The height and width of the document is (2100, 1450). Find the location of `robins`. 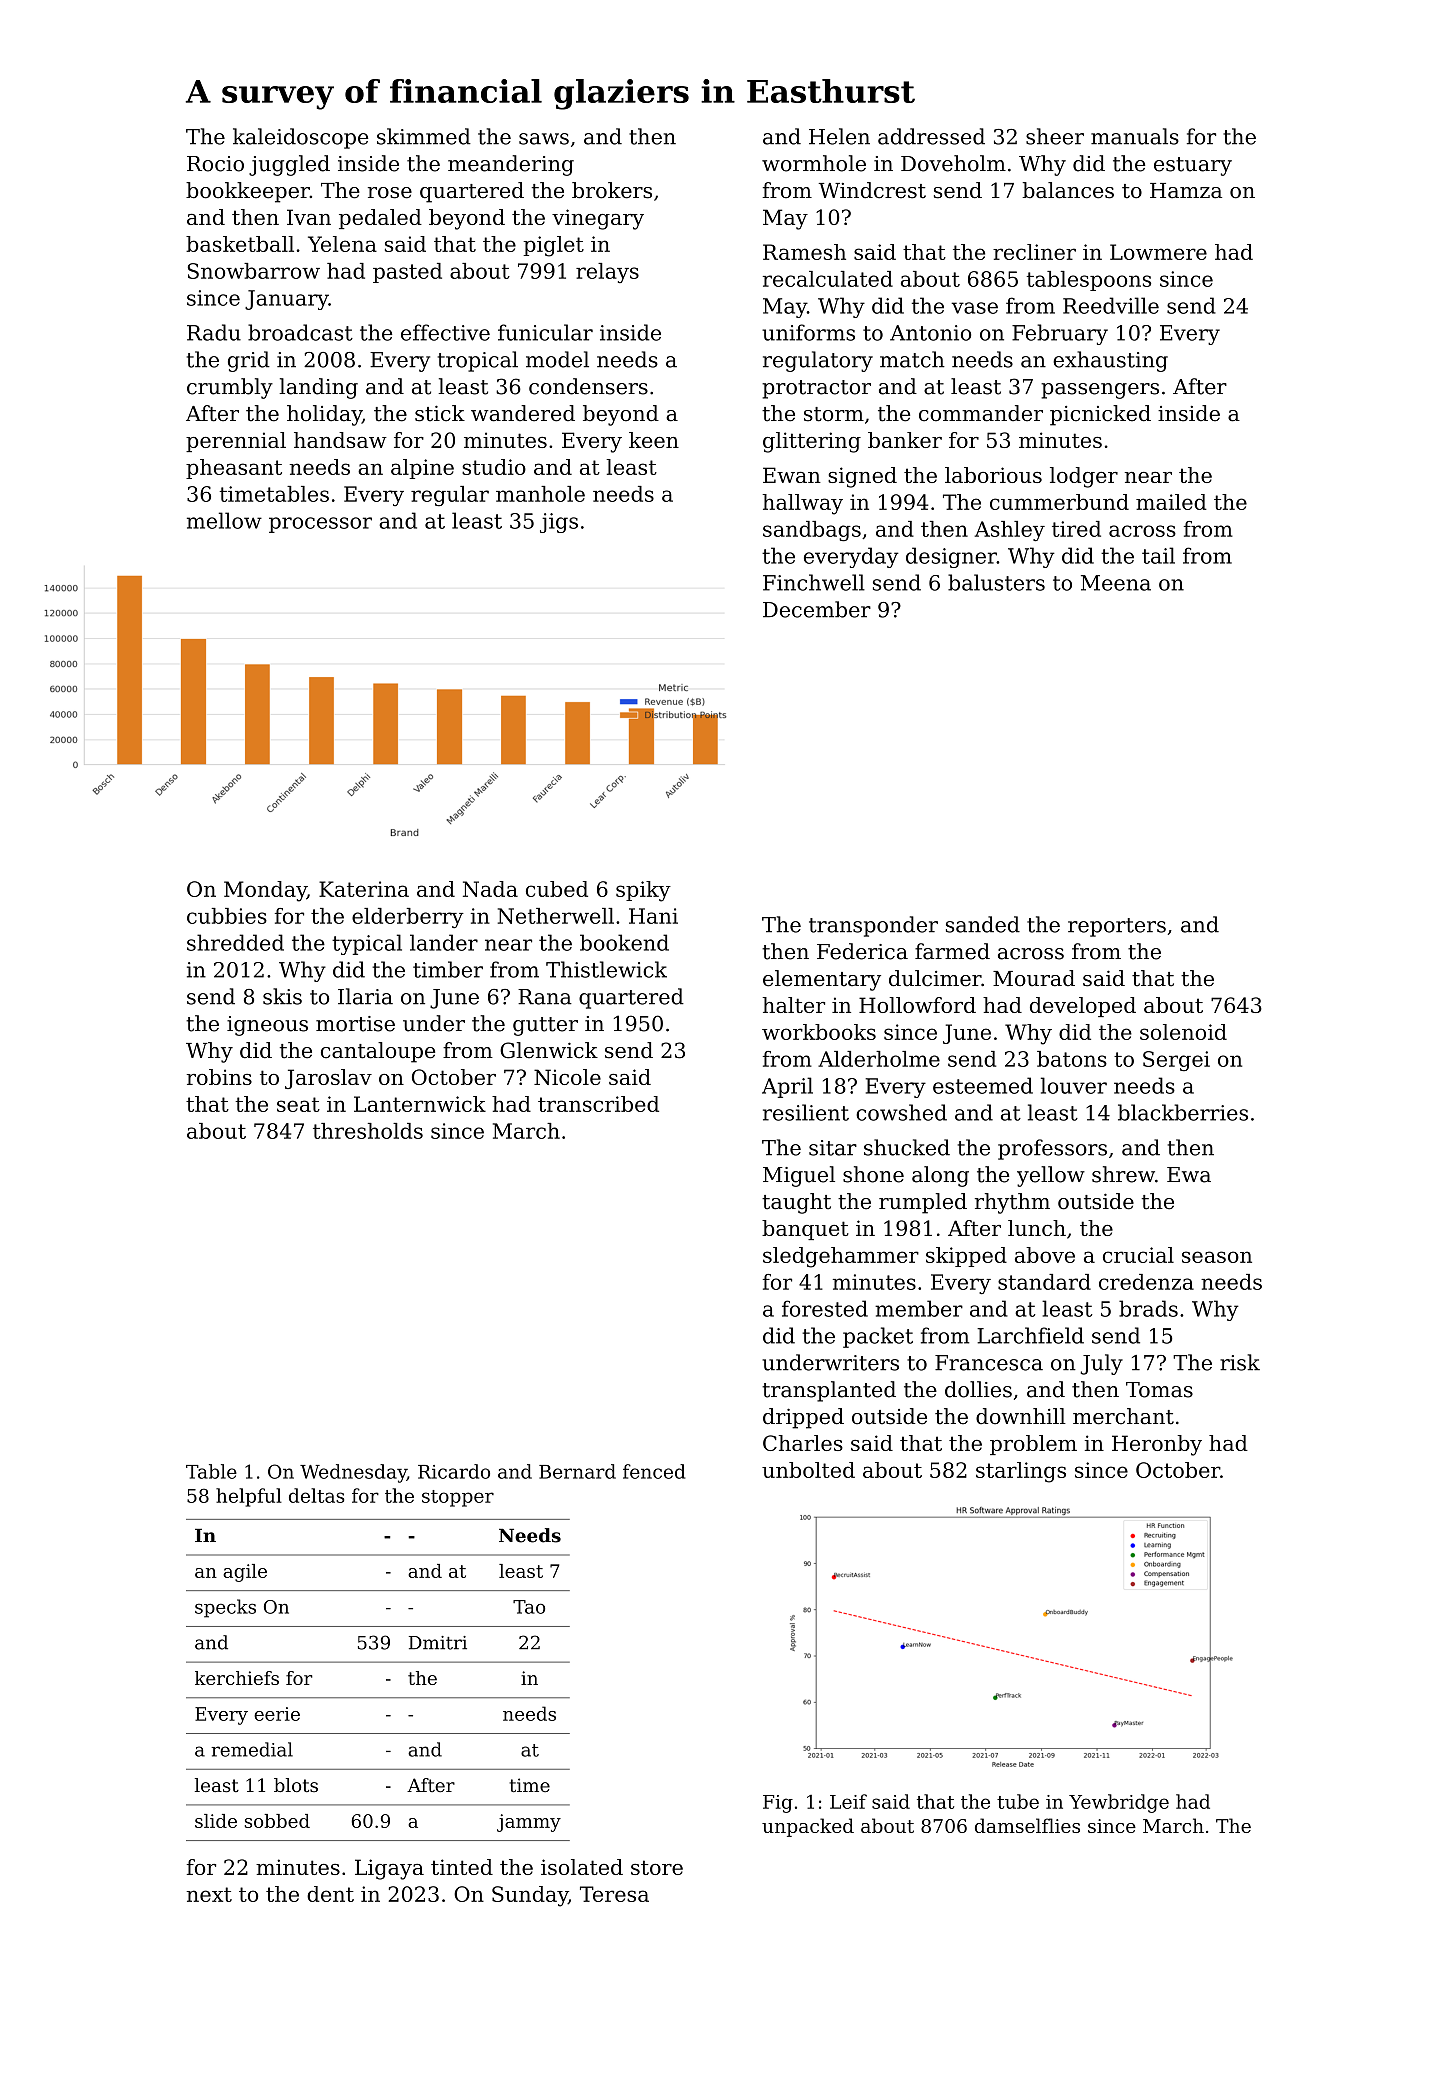

robins is located at coordinates (219, 1077).
